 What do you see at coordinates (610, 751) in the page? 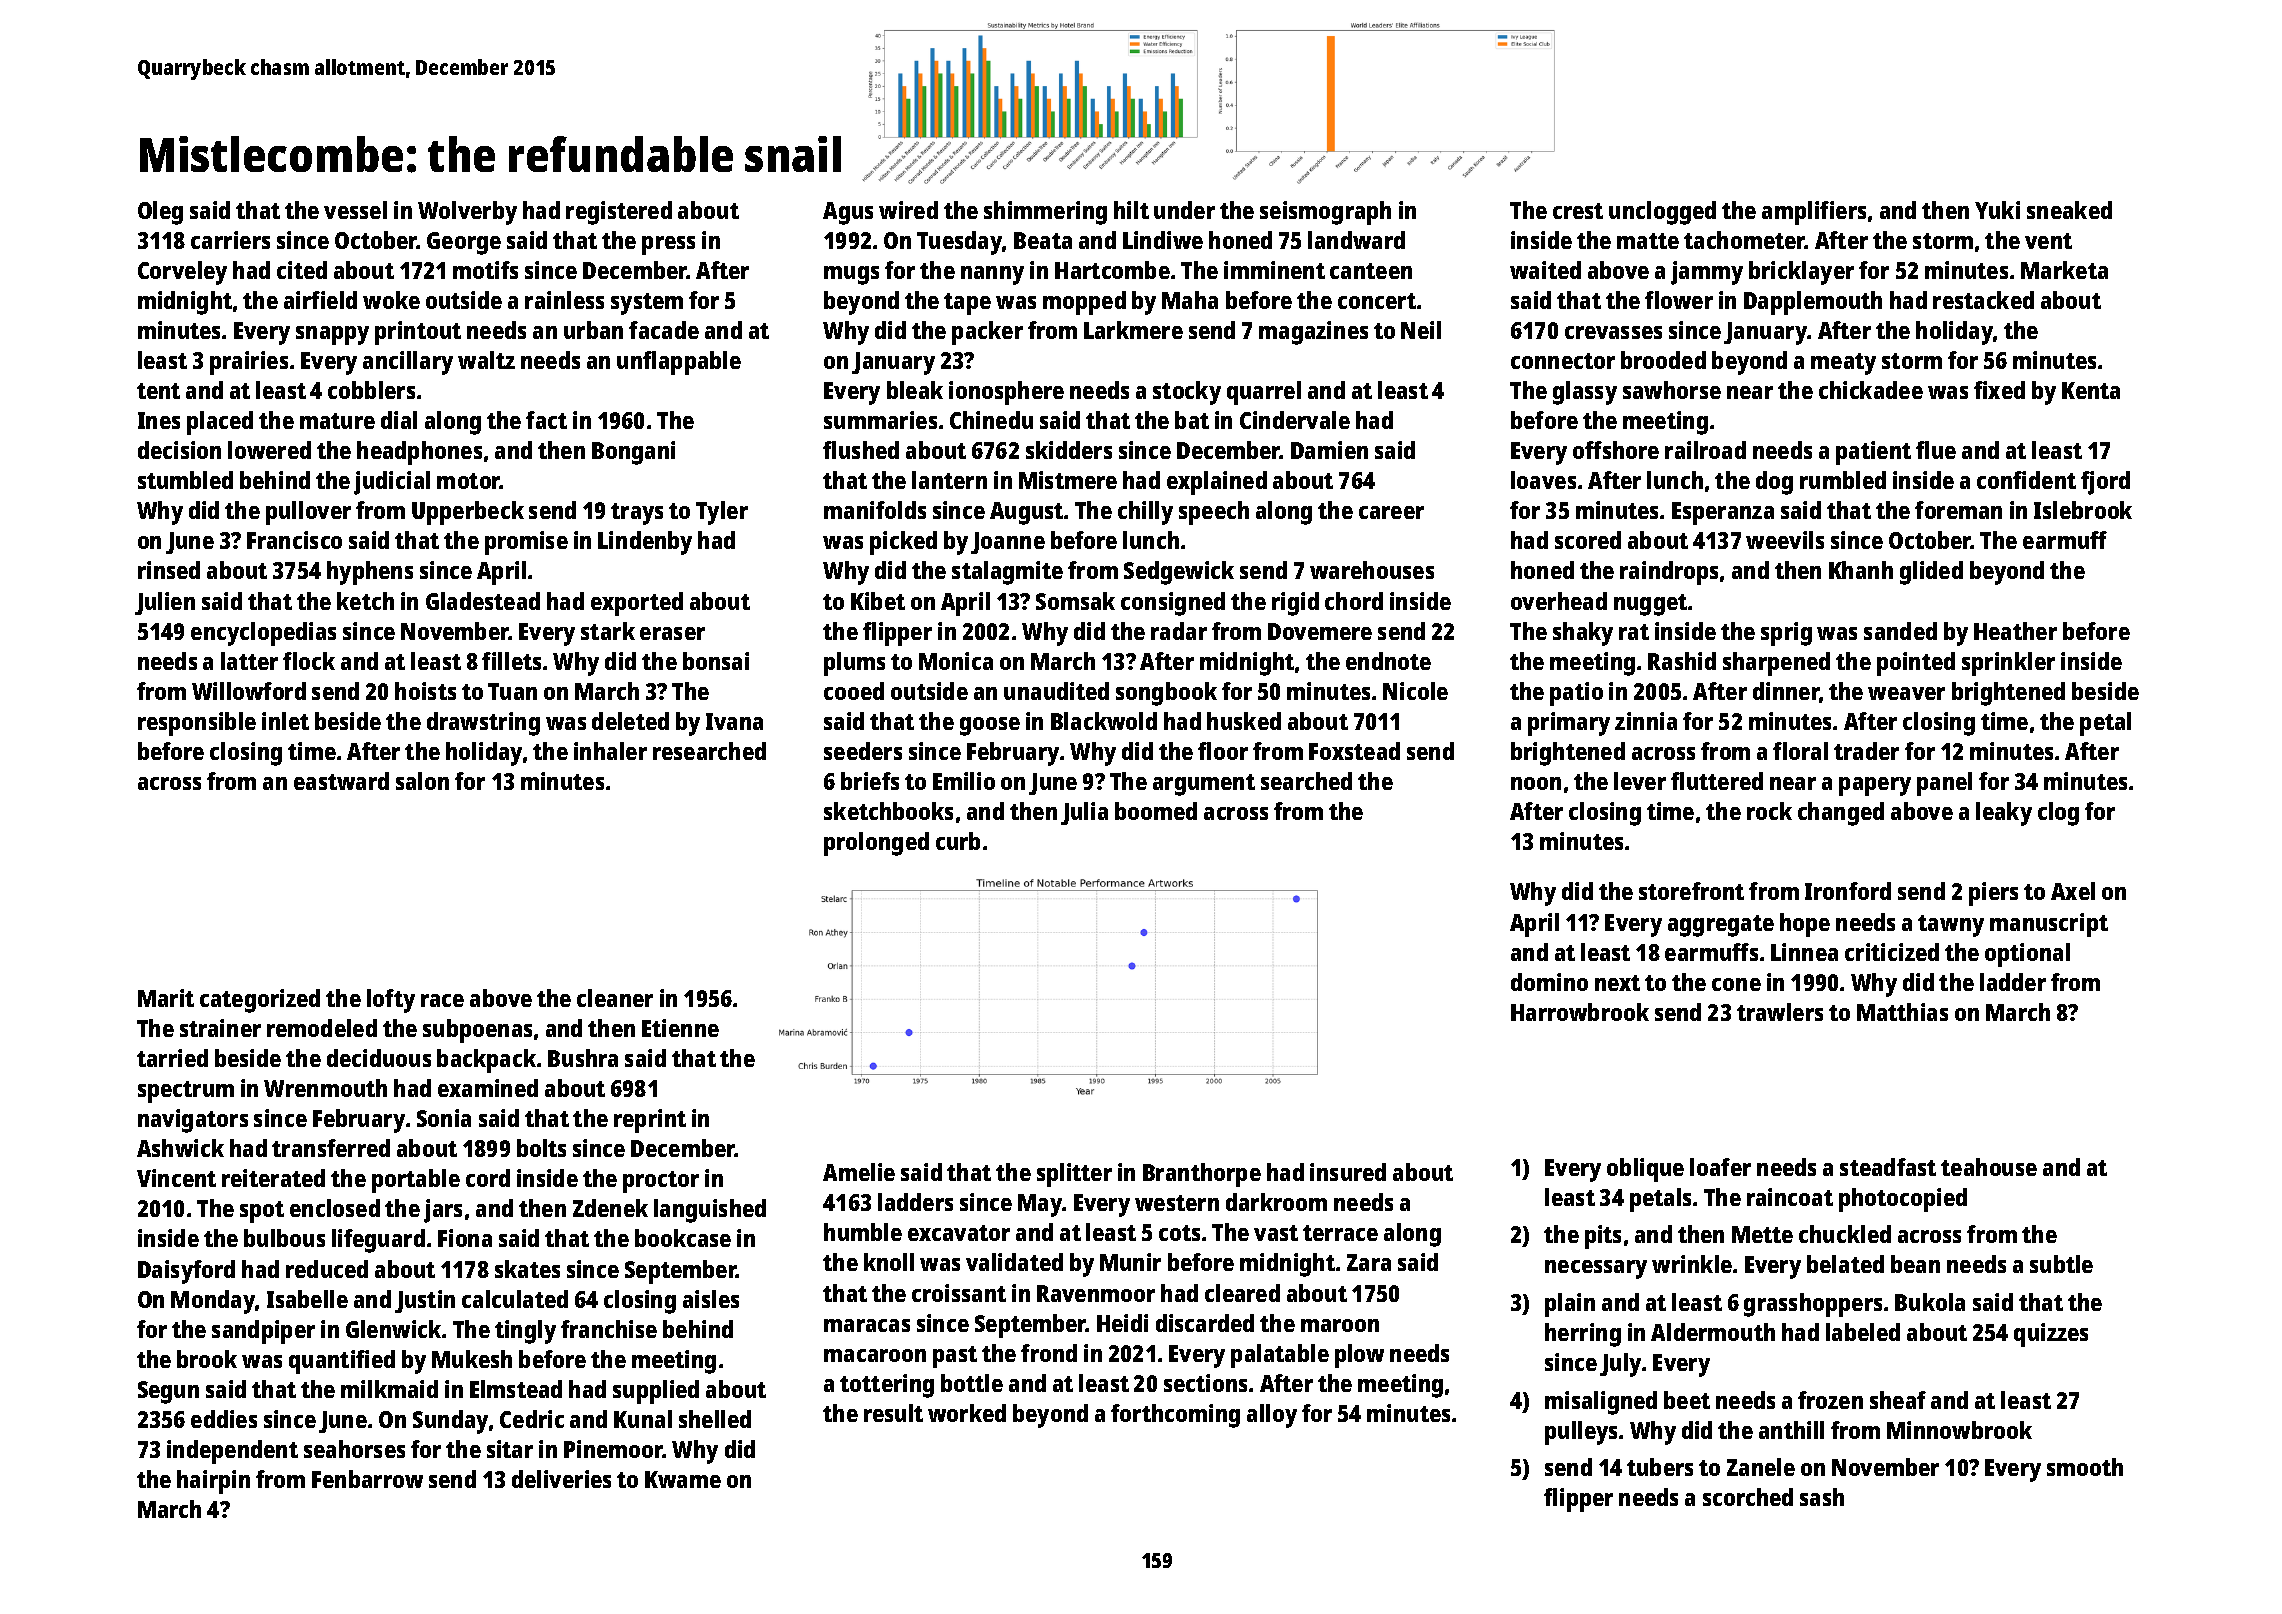
I see `inhaler` at bounding box center [610, 751].
